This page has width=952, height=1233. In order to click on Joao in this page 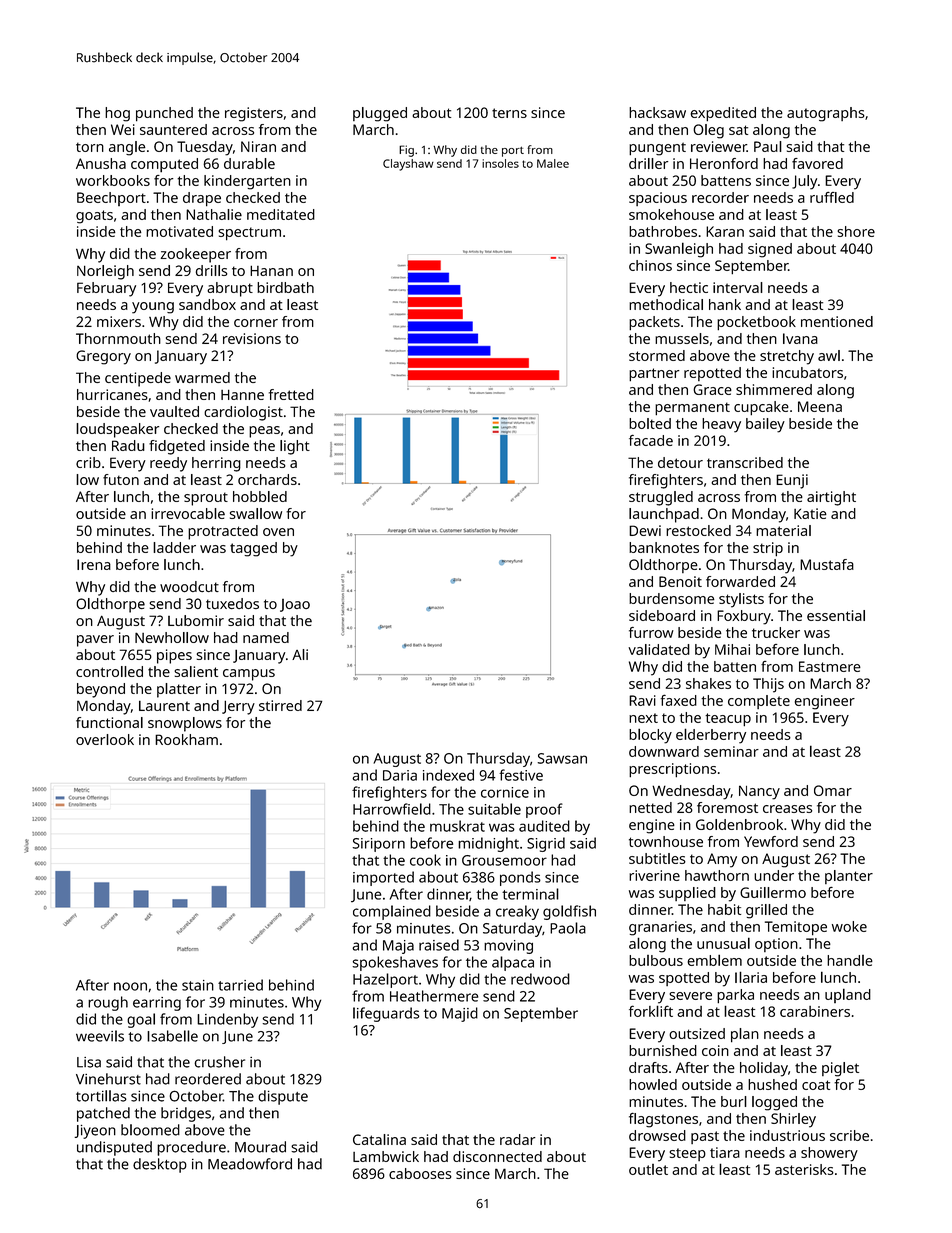, I will do `click(295, 605)`.
